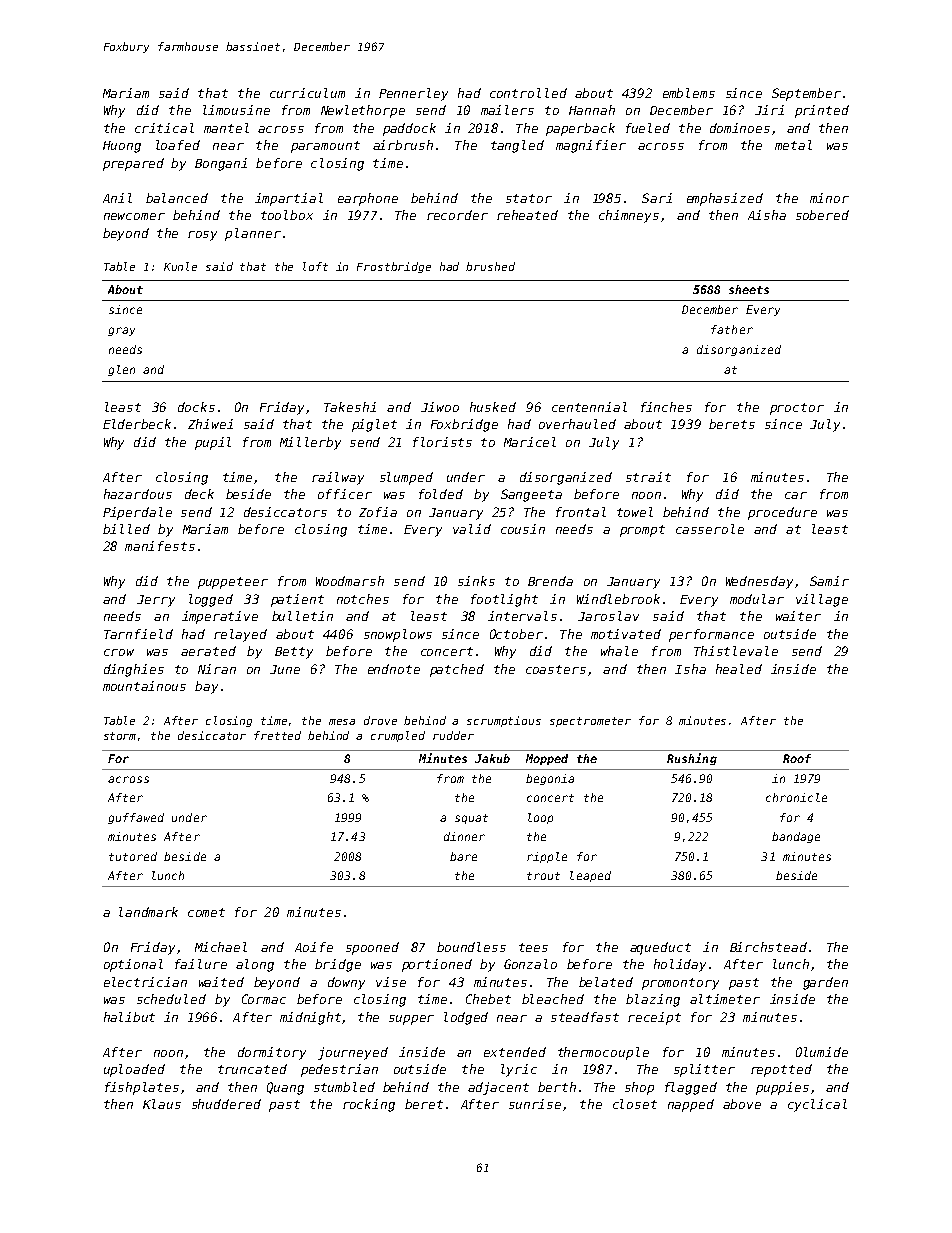  What do you see at coordinates (759, 582) in the screenshot?
I see `Wednesday` at bounding box center [759, 582].
